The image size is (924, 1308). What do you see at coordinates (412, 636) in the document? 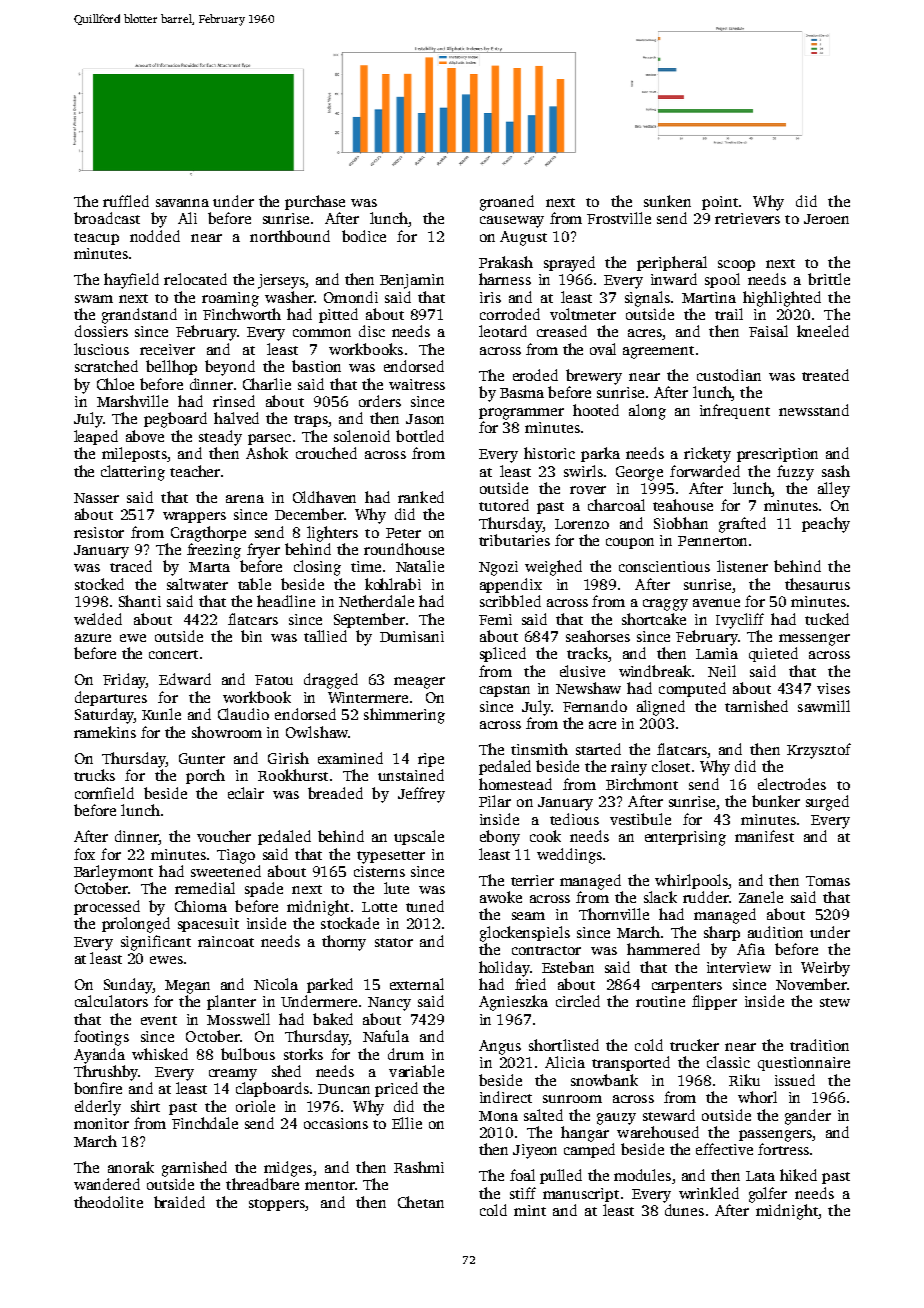
I see `Dumisani` at bounding box center [412, 636].
